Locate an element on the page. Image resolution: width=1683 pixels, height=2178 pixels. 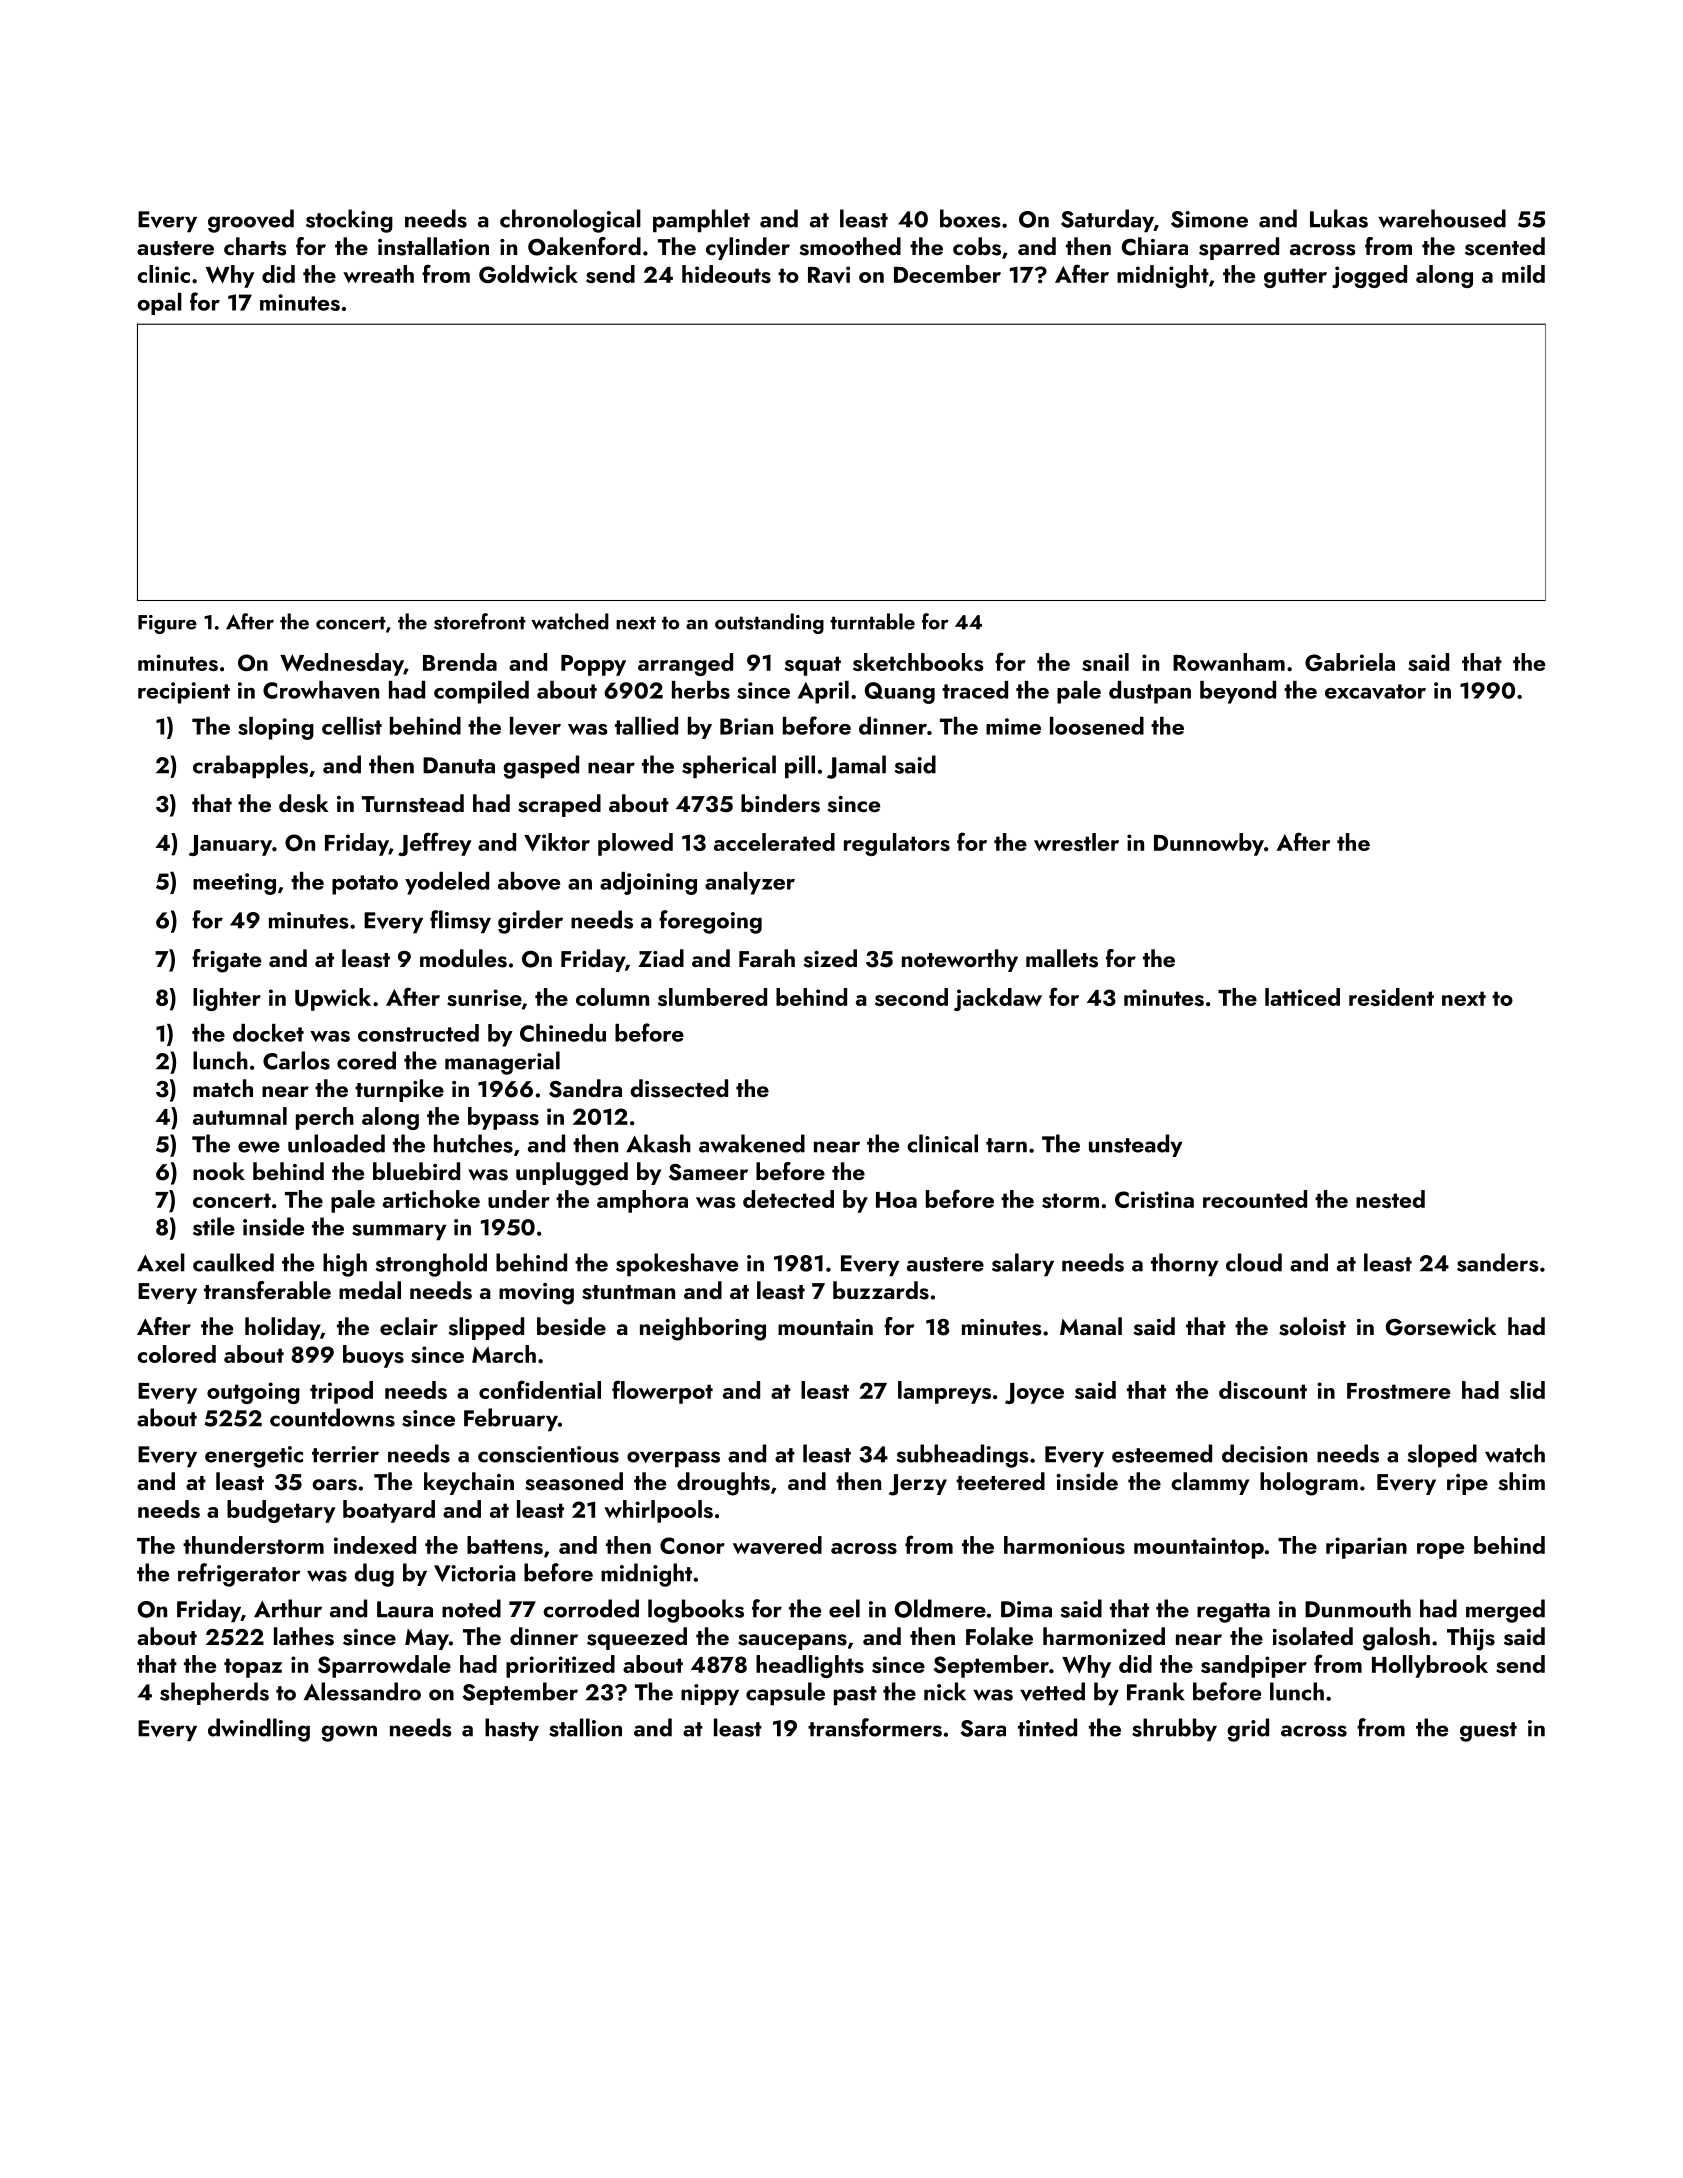
capsule is located at coordinates (785, 1693).
